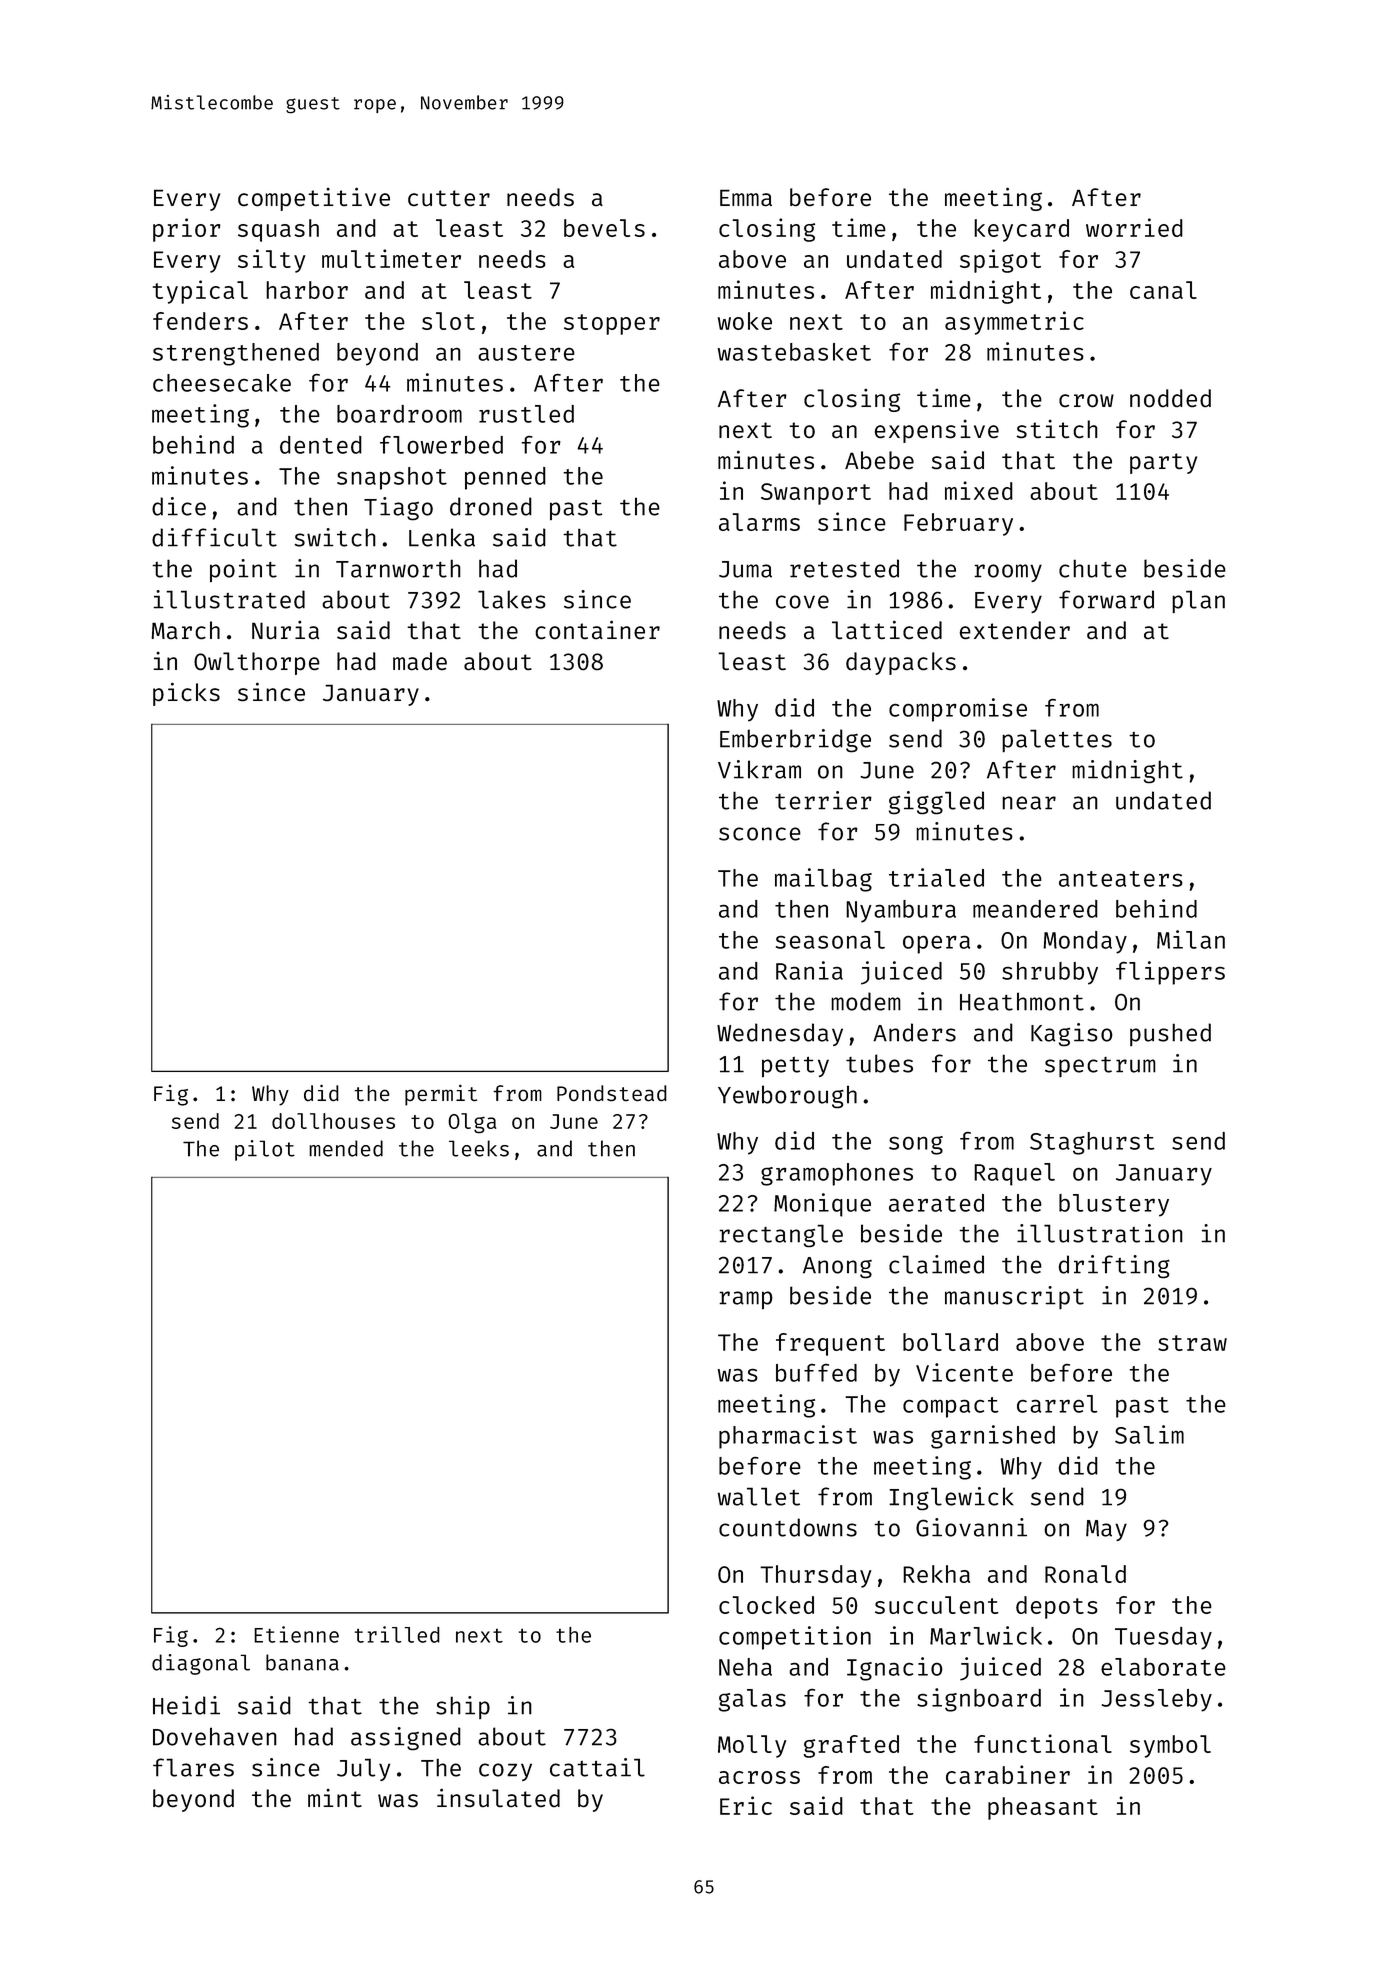 The width and height of the image is (1386, 1969). I want to click on Jessleby, so click(1156, 1700).
